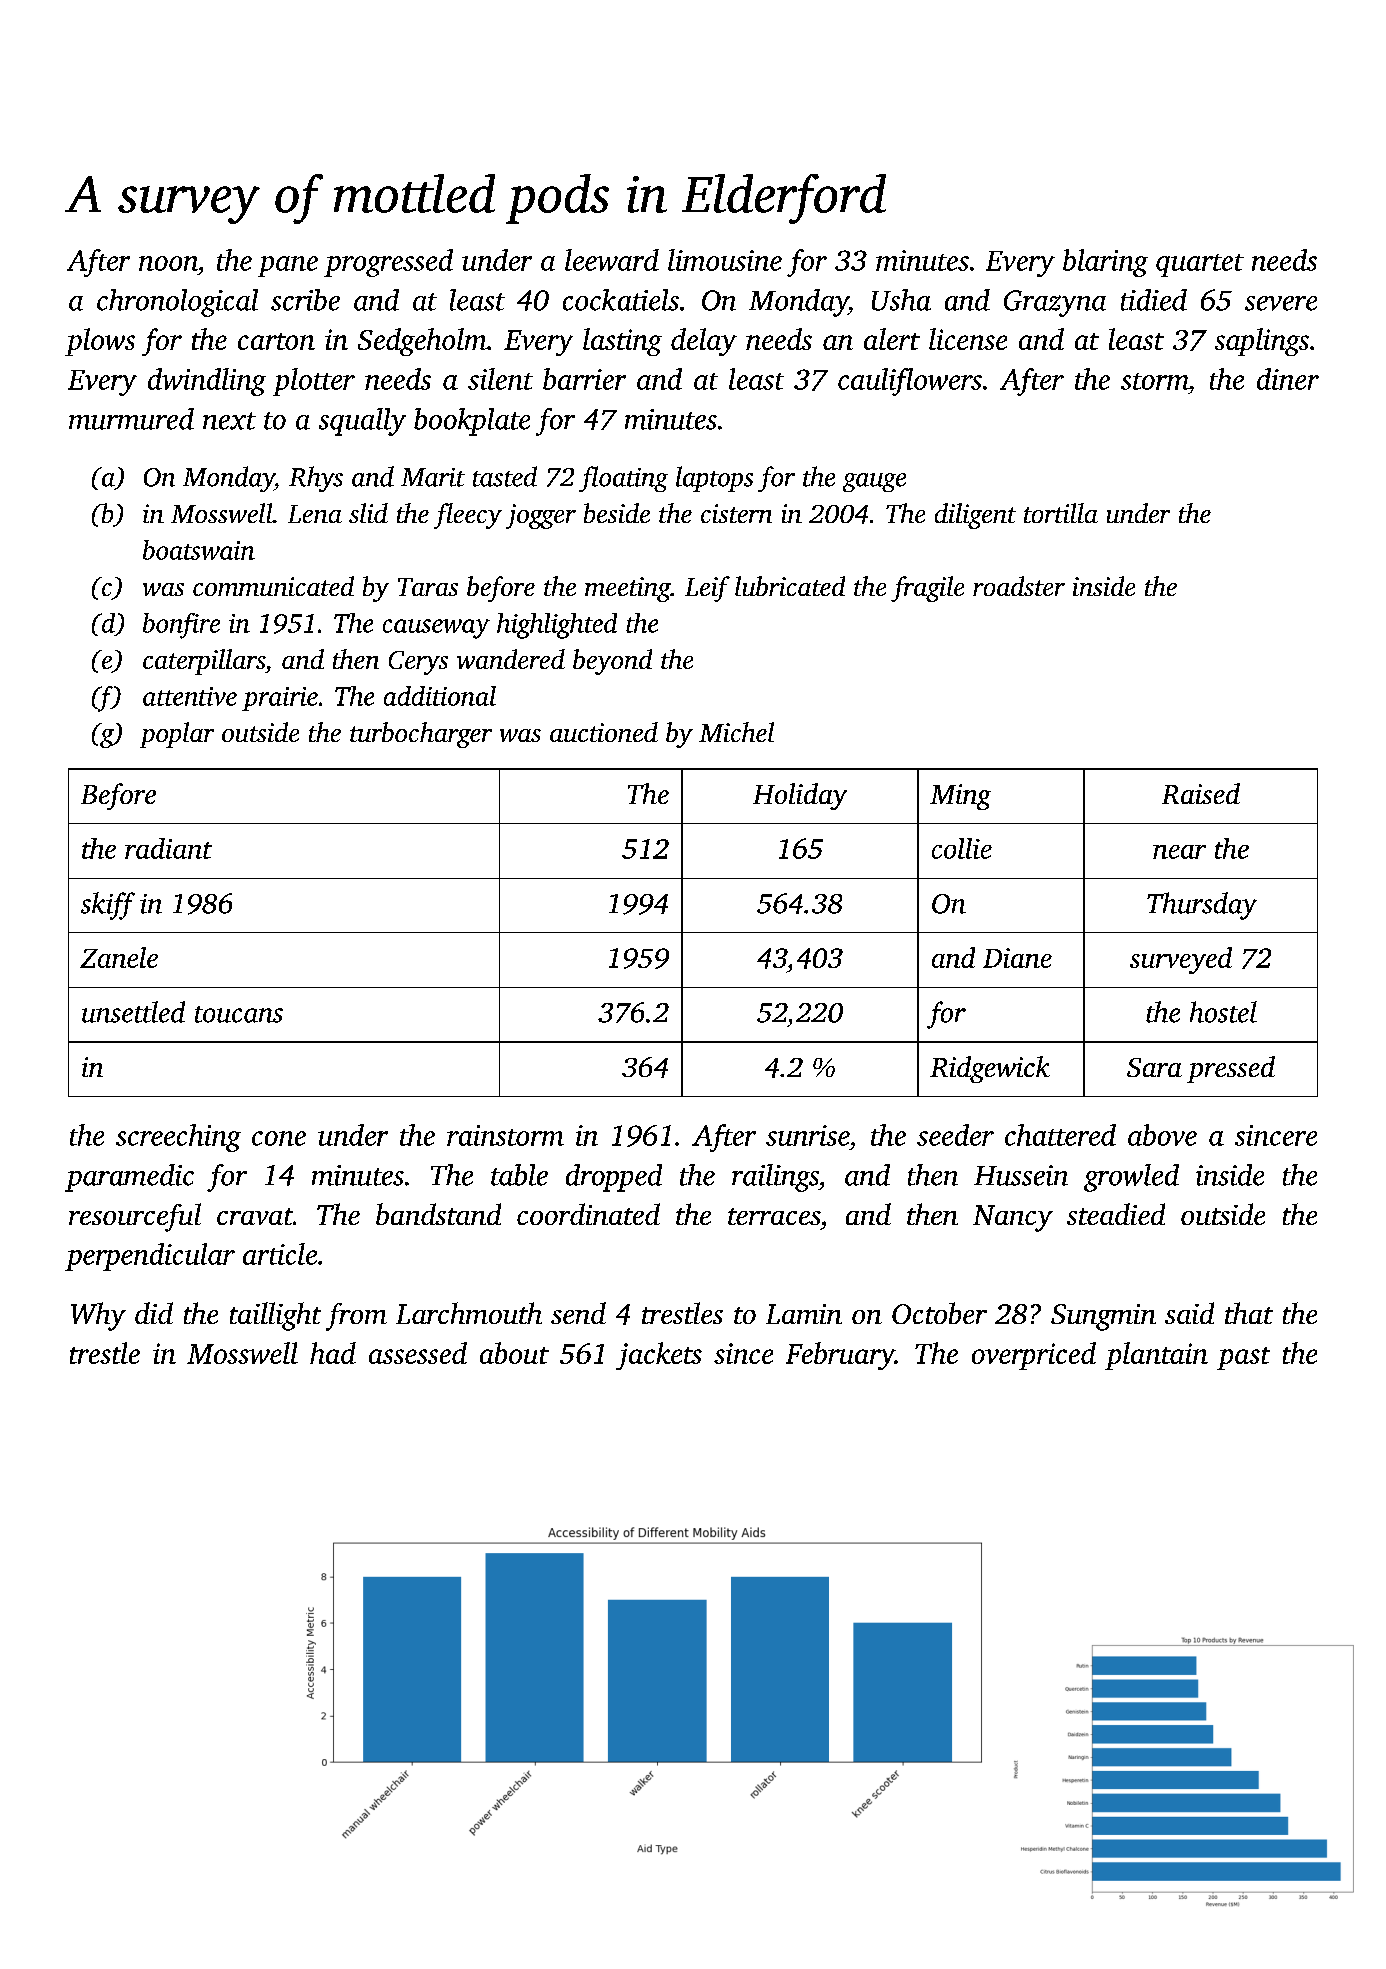 The height and width of the screenshot is (1969, 1386). Describe the element at coordinates (418, 1353) in the screenshot. I see `assessed` at that location.
